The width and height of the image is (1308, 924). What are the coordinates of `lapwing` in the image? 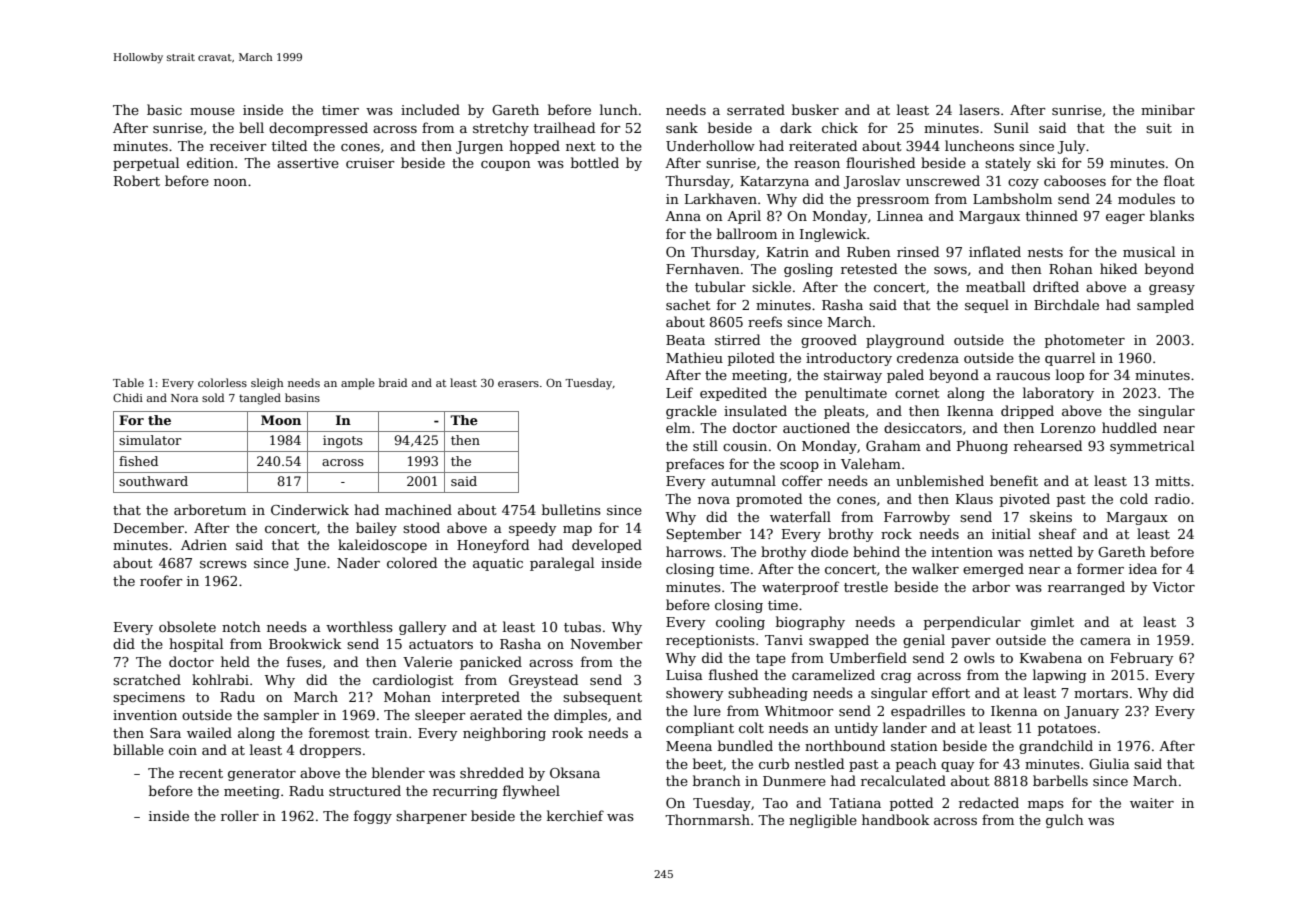 It's located at (1059, 676).
